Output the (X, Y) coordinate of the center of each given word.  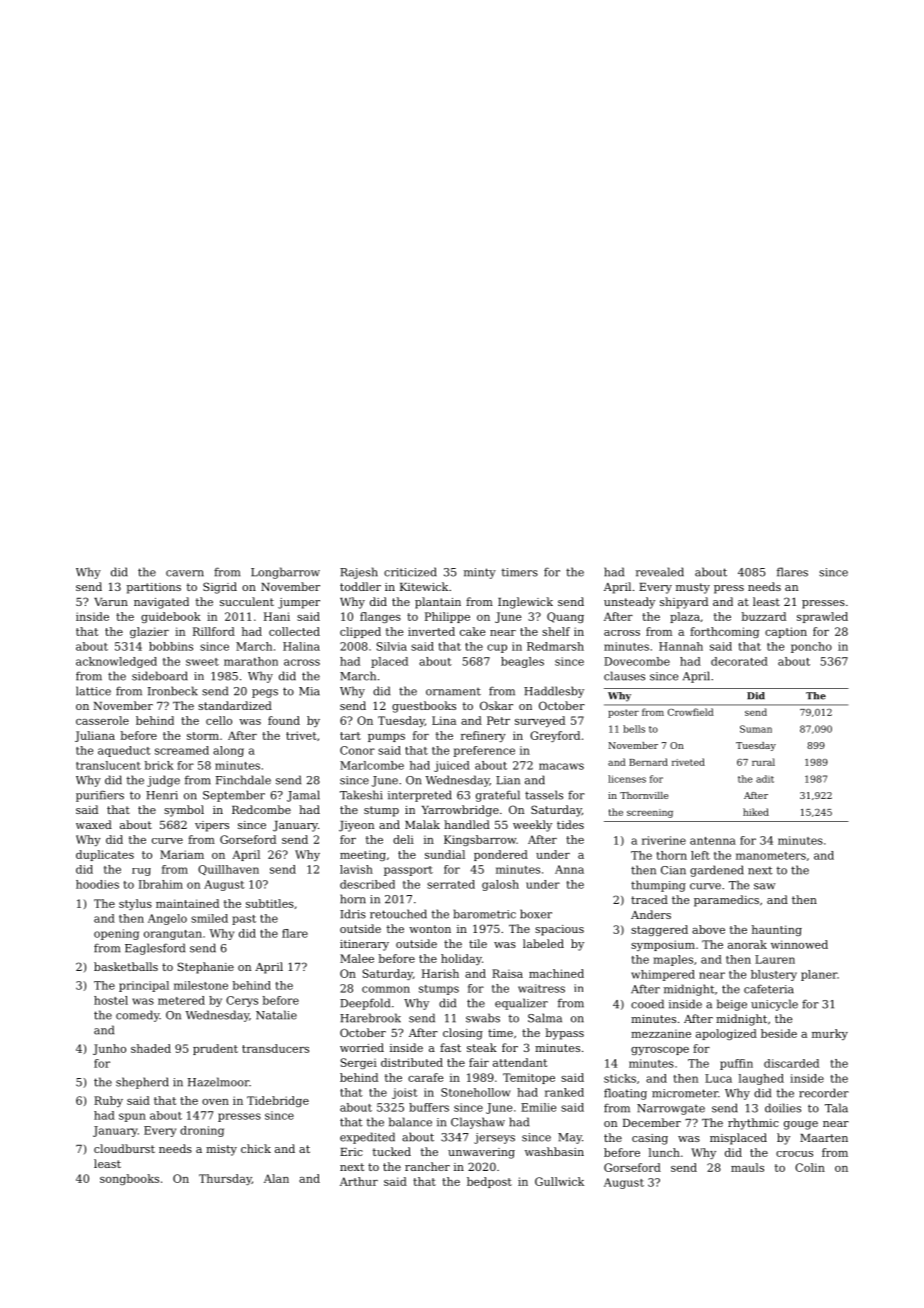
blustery (774, 975)
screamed (182, 750)
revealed (660, 572)
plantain (438, 603)
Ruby (108, 1101)
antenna (713, 841)
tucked (392, 1151)
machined (556, 973)
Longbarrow (285, 573)
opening (116, 934)
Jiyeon (357, 826)
